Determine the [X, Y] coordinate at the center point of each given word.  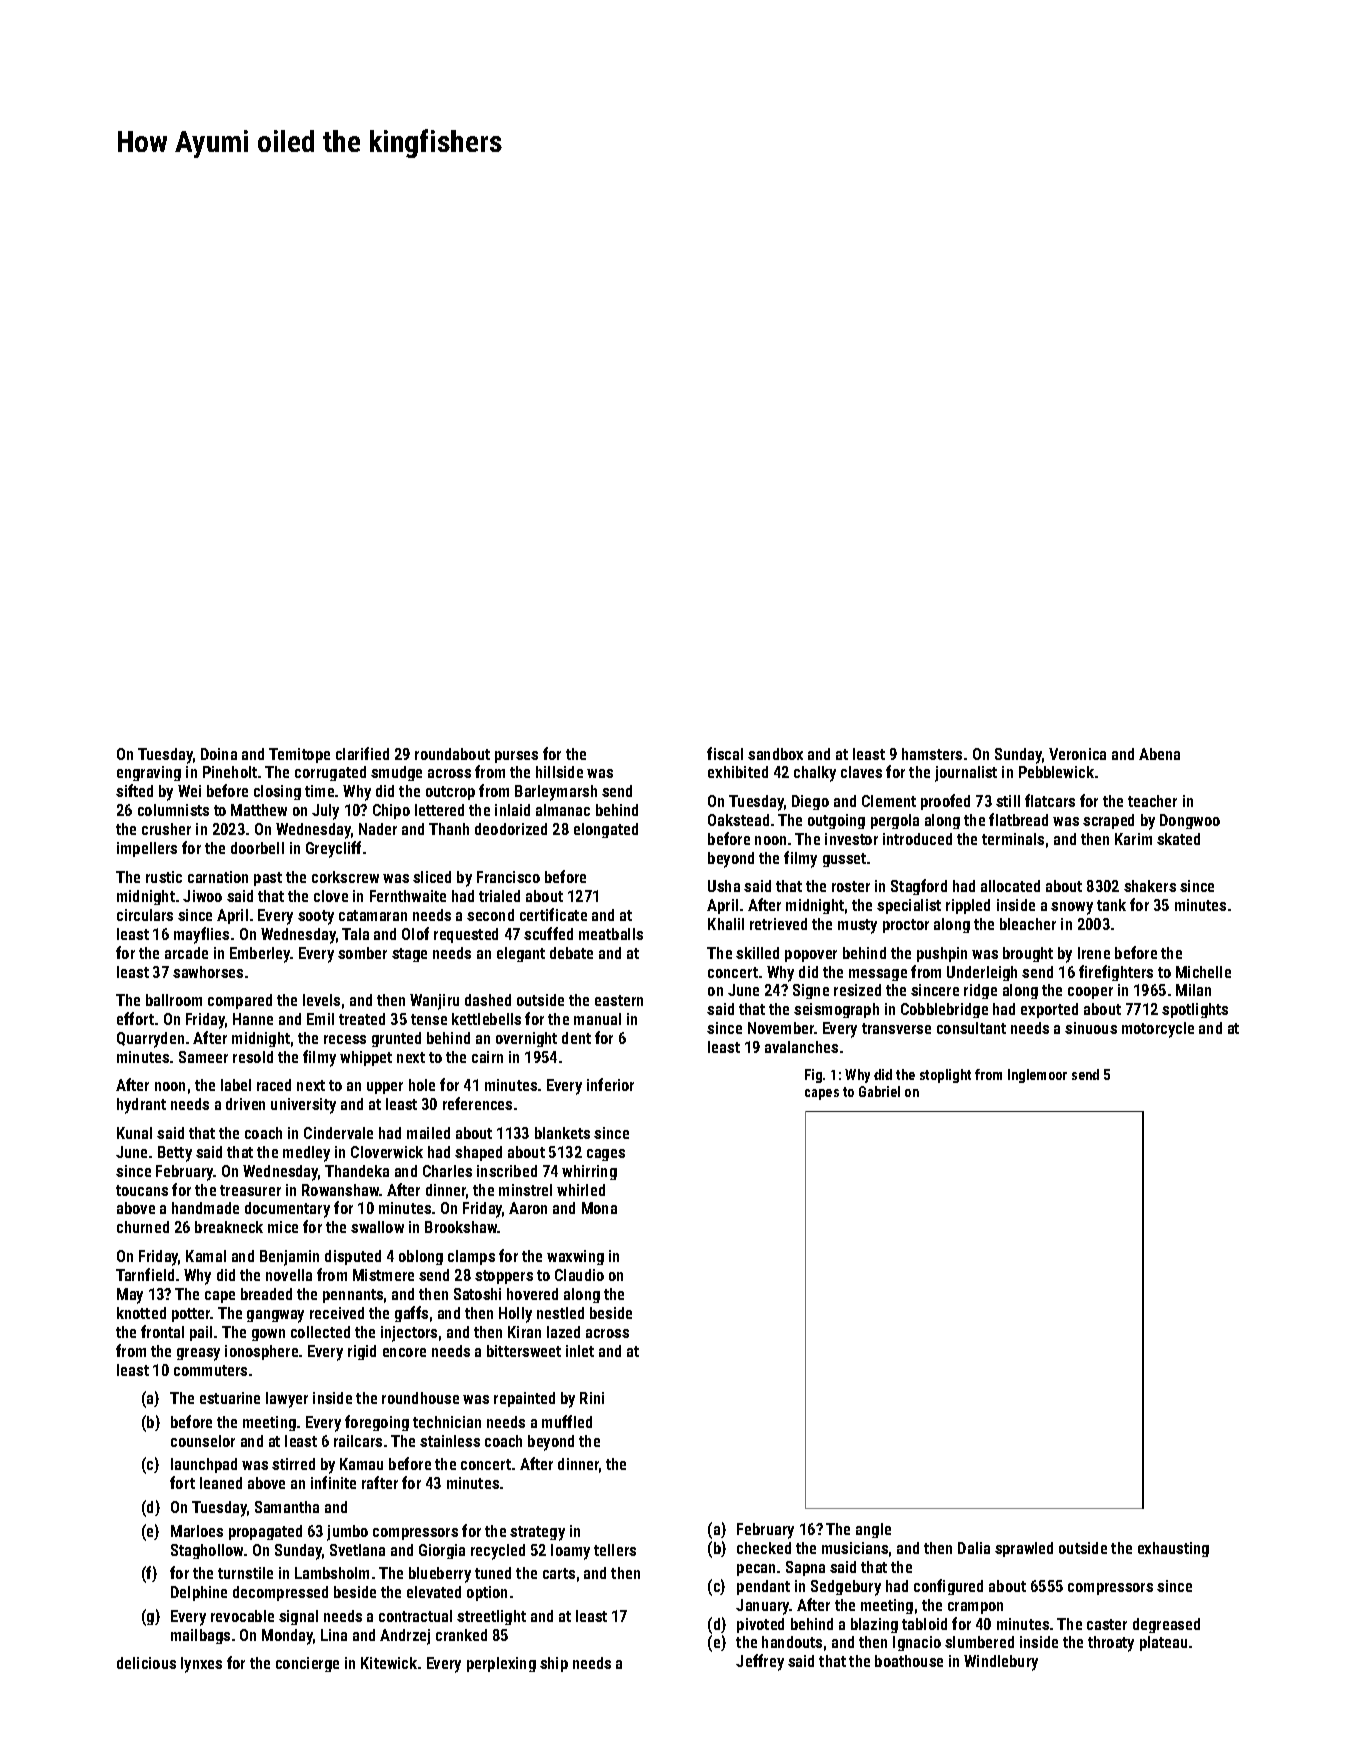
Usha [724, 886]
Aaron [528, 1208]
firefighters [1116, 973]
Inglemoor [1037, 1076]
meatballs [611, 934]
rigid [362, 1352]
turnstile [245, 1573]
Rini [592, 1398]
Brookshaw [461, 1227]
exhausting [1173, 1549]
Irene [1094, 953]
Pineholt [230, 772]
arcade [186, 953]
